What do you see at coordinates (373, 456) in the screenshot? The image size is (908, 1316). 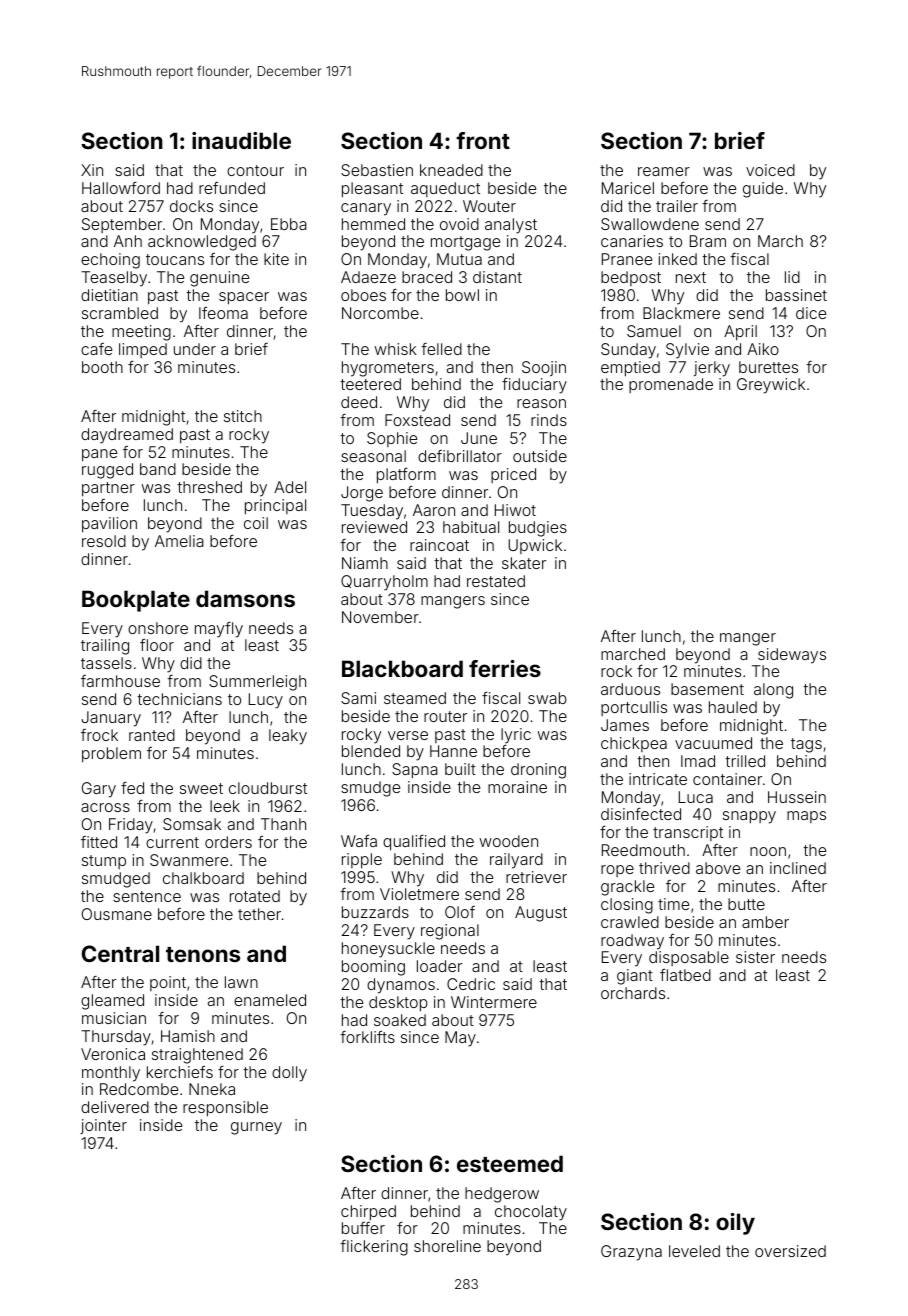 I see `seasonal` at bounding box center [373, 456].
